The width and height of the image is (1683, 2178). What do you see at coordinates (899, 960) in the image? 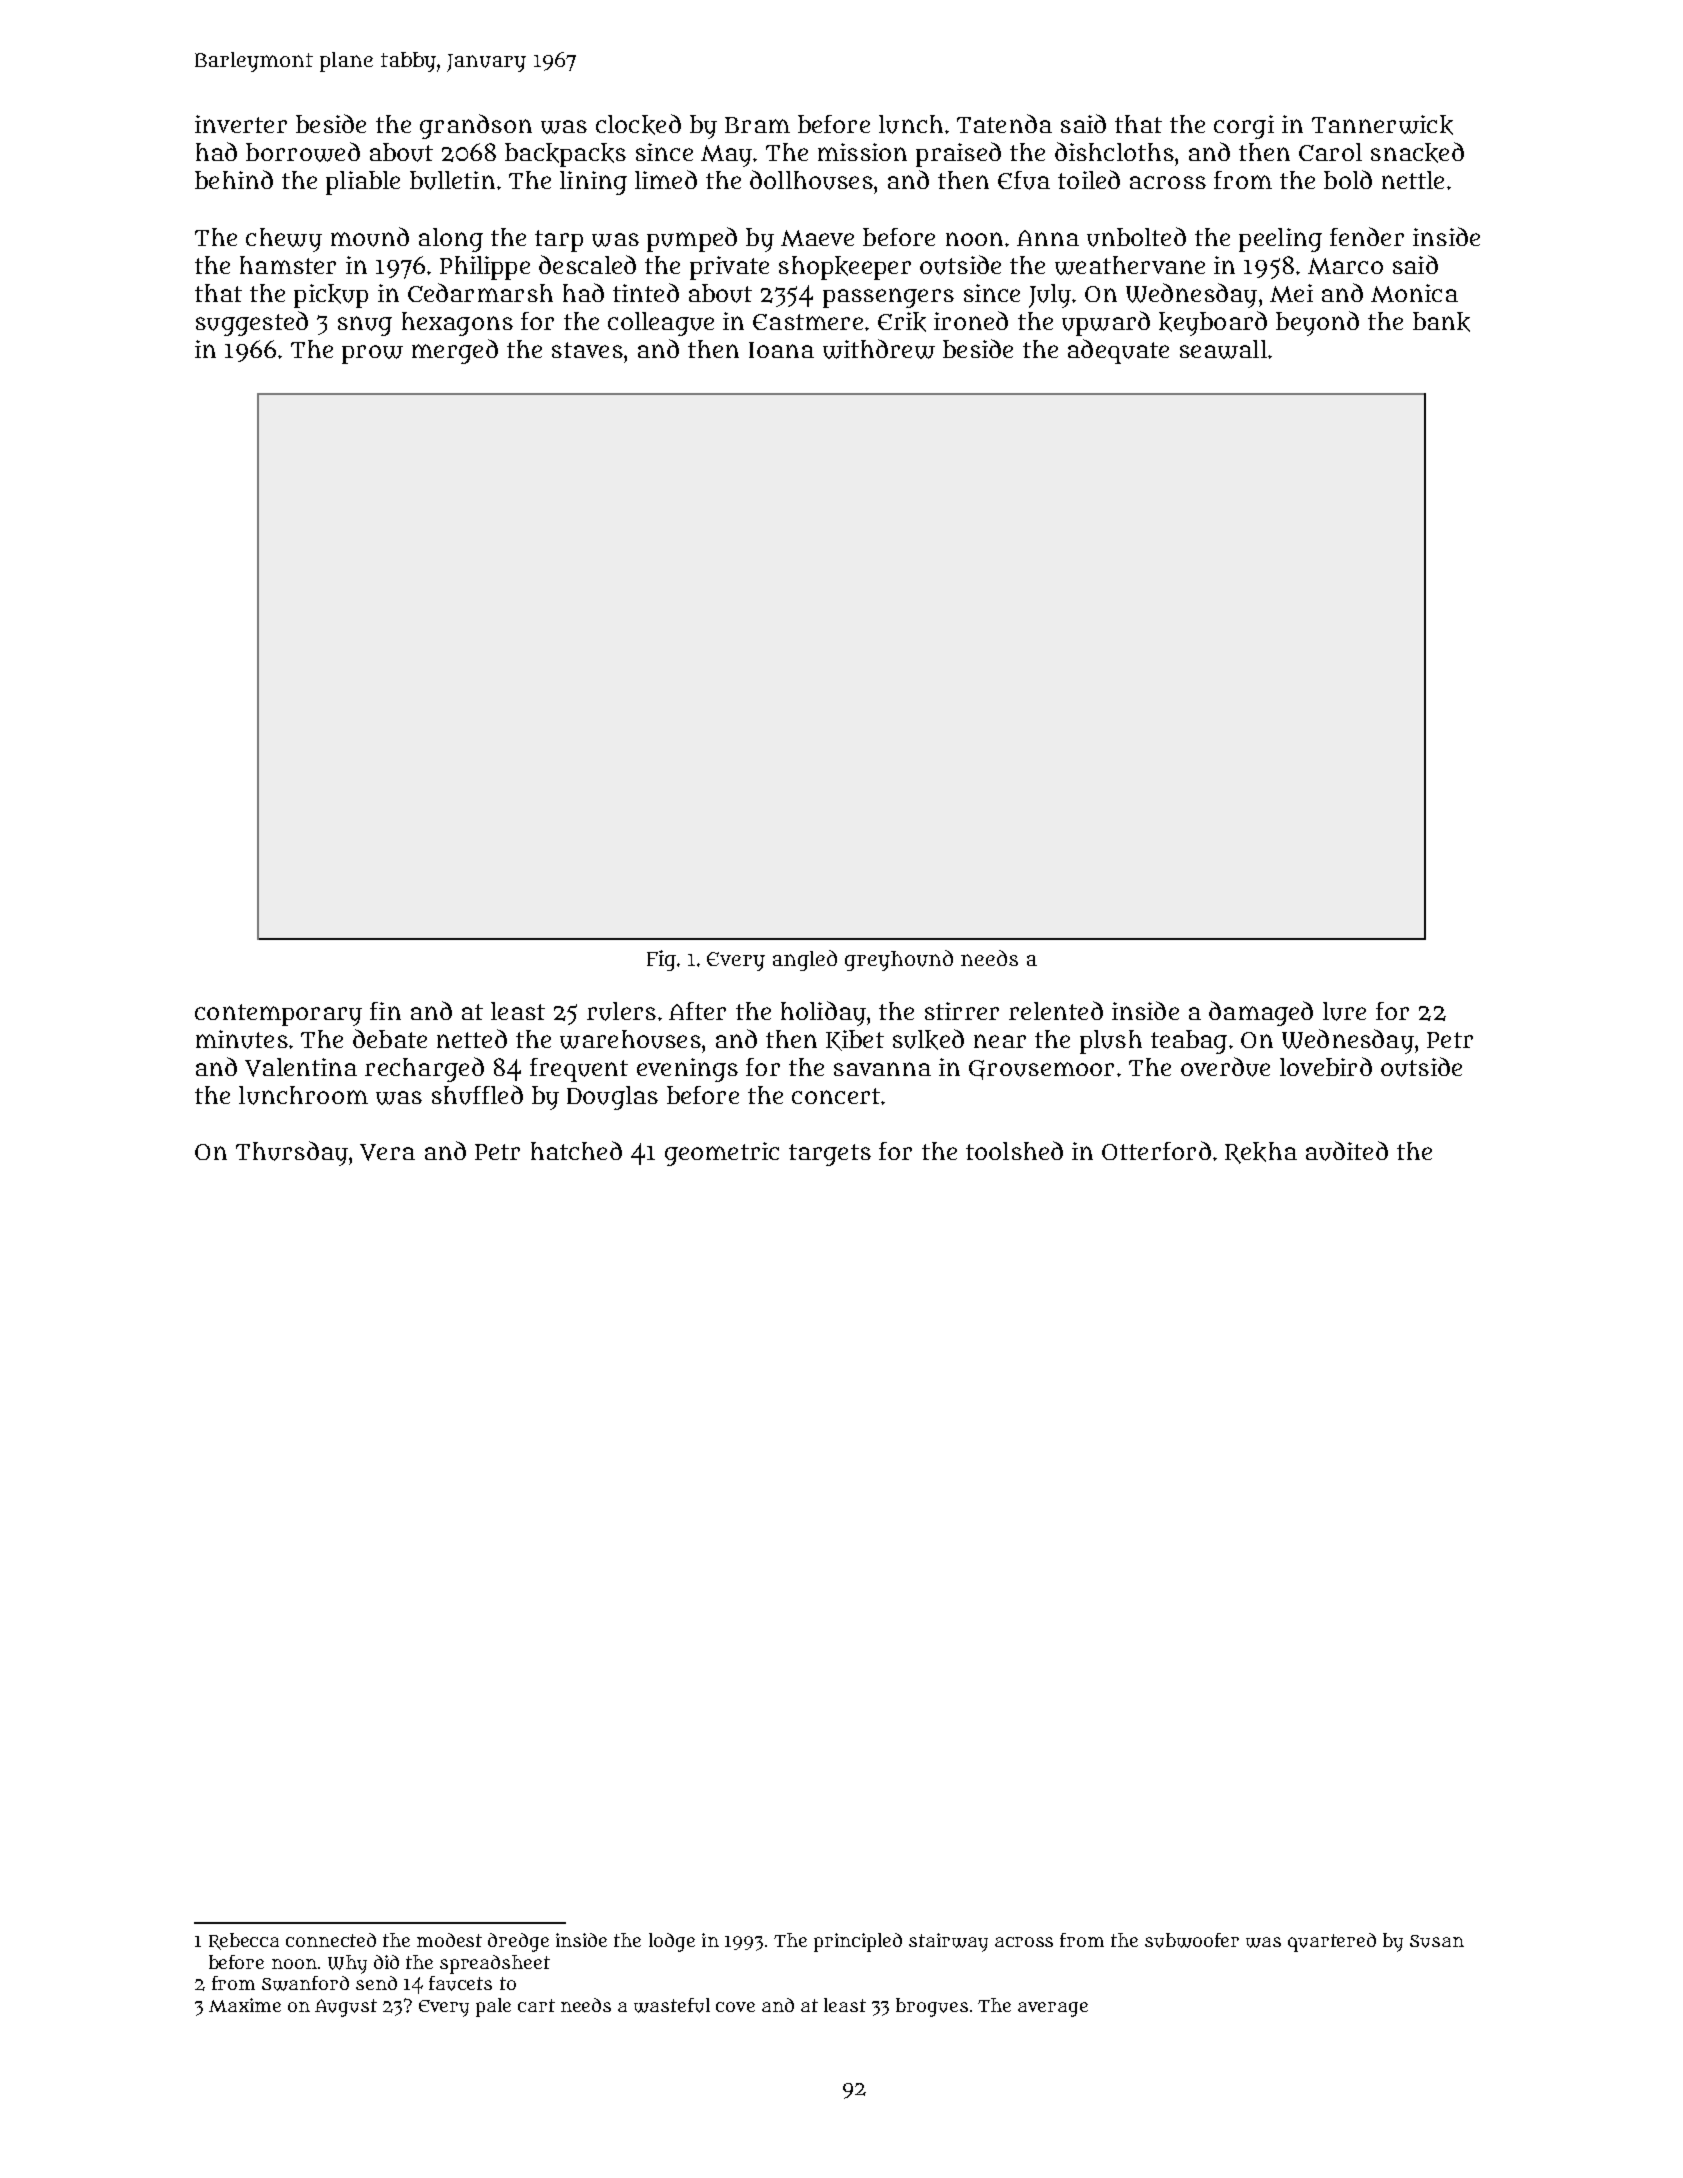
I see `greyhound` at bounding box center [899, 960].
